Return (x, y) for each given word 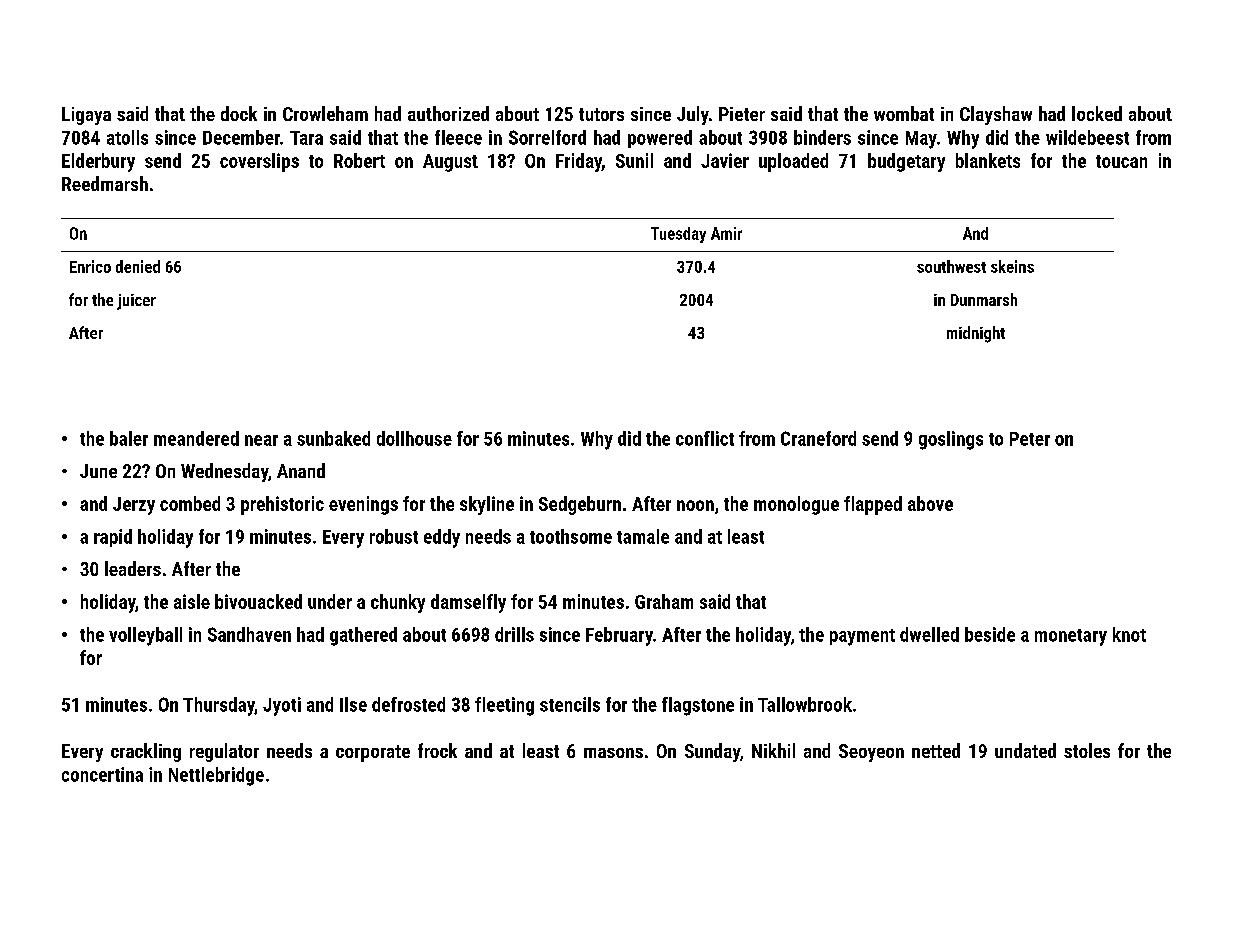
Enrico (90, 266)
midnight (976, 334)
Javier (725, 160)
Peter (1030, 439)
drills (514, 634)
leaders (133, 568)
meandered (196, 438)
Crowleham (325, 113)
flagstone (698, 706)
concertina (102, 774)
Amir (726, 233)
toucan (1121, 161)
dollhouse (414, 438)
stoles (1087, 750)
